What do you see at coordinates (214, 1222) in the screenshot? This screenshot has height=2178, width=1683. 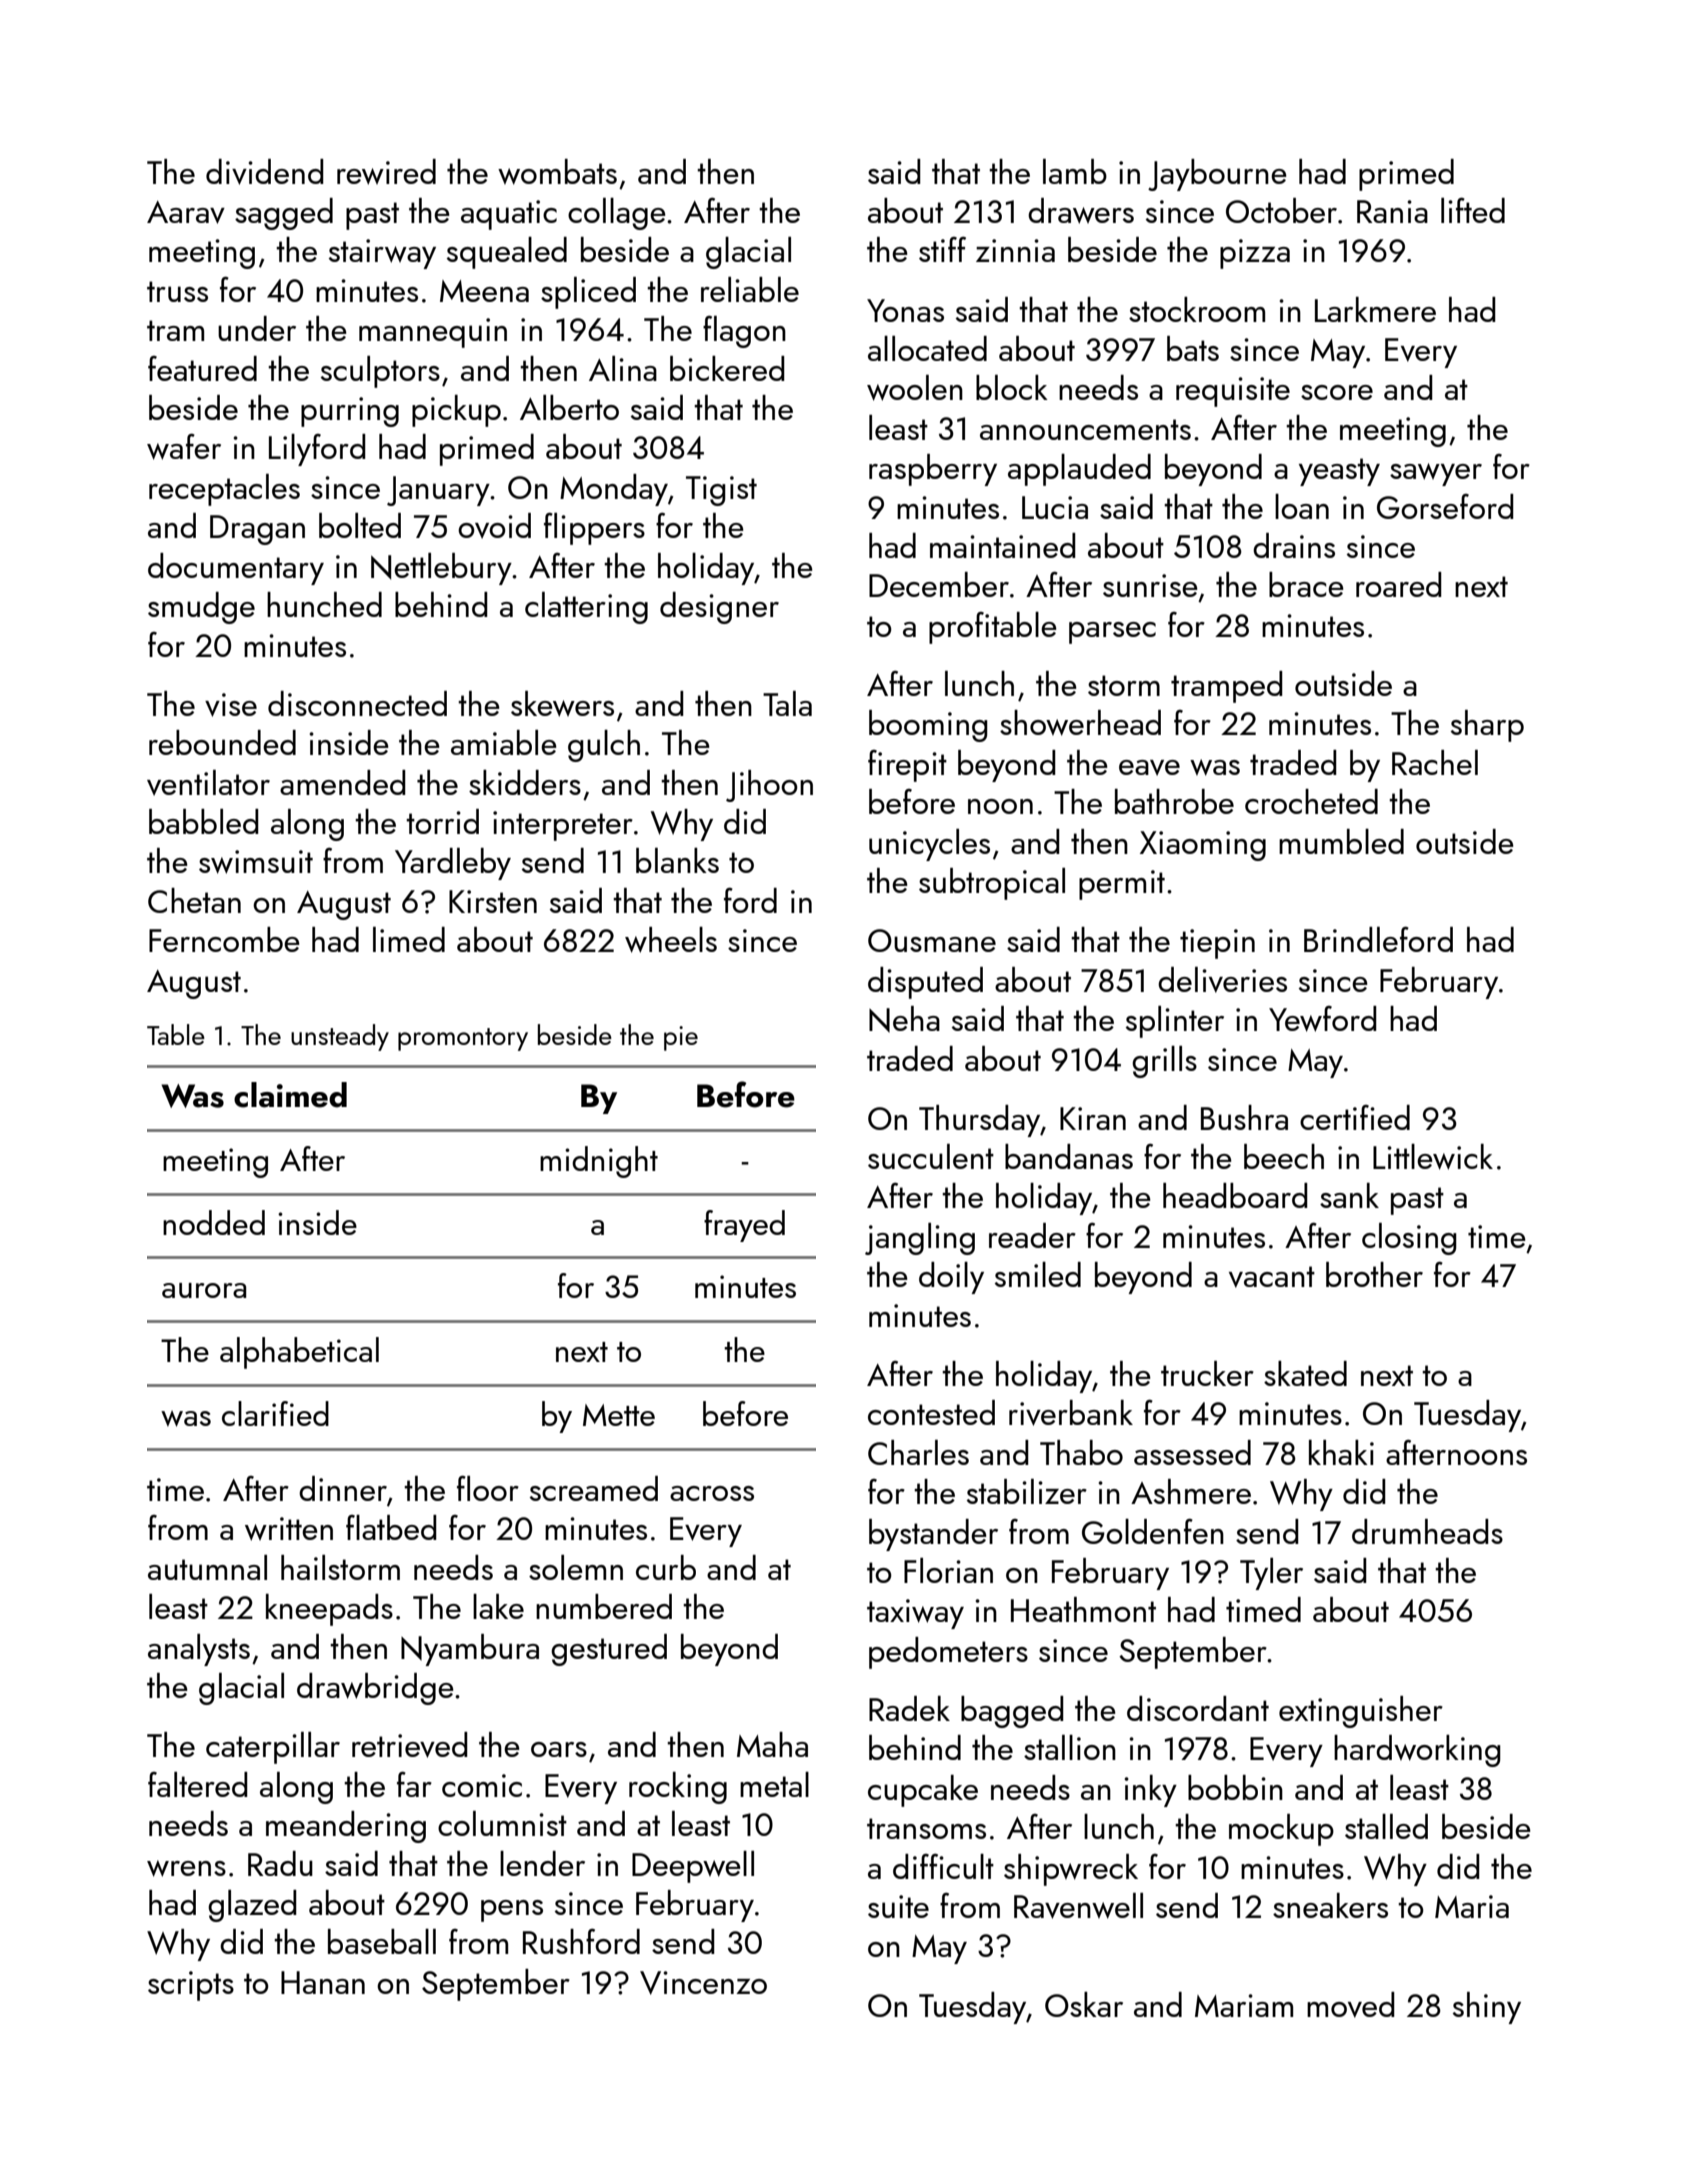 I see `nodded` at bounding box center [214, 1222].
